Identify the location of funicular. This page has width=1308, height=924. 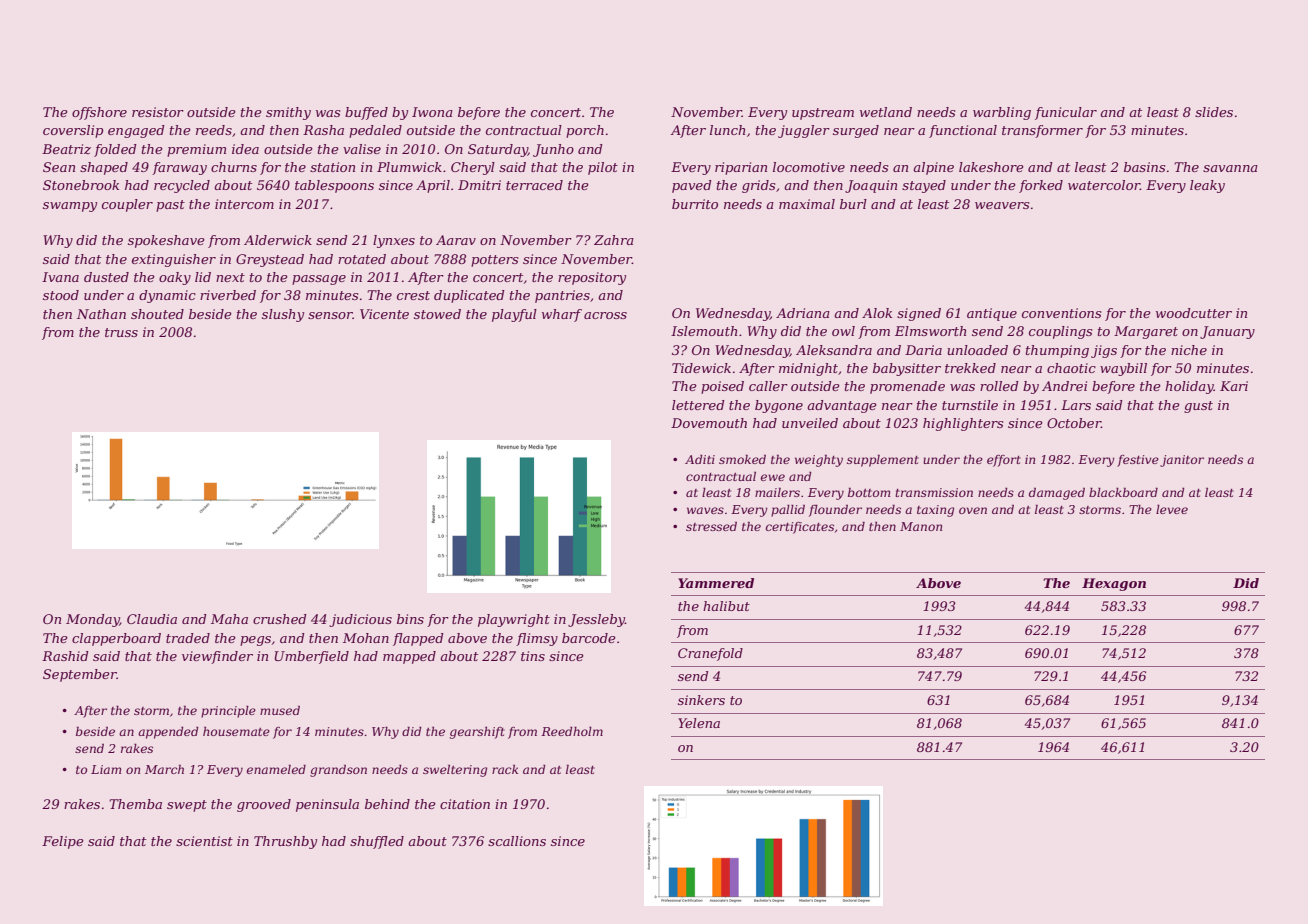
(1066, 113).
